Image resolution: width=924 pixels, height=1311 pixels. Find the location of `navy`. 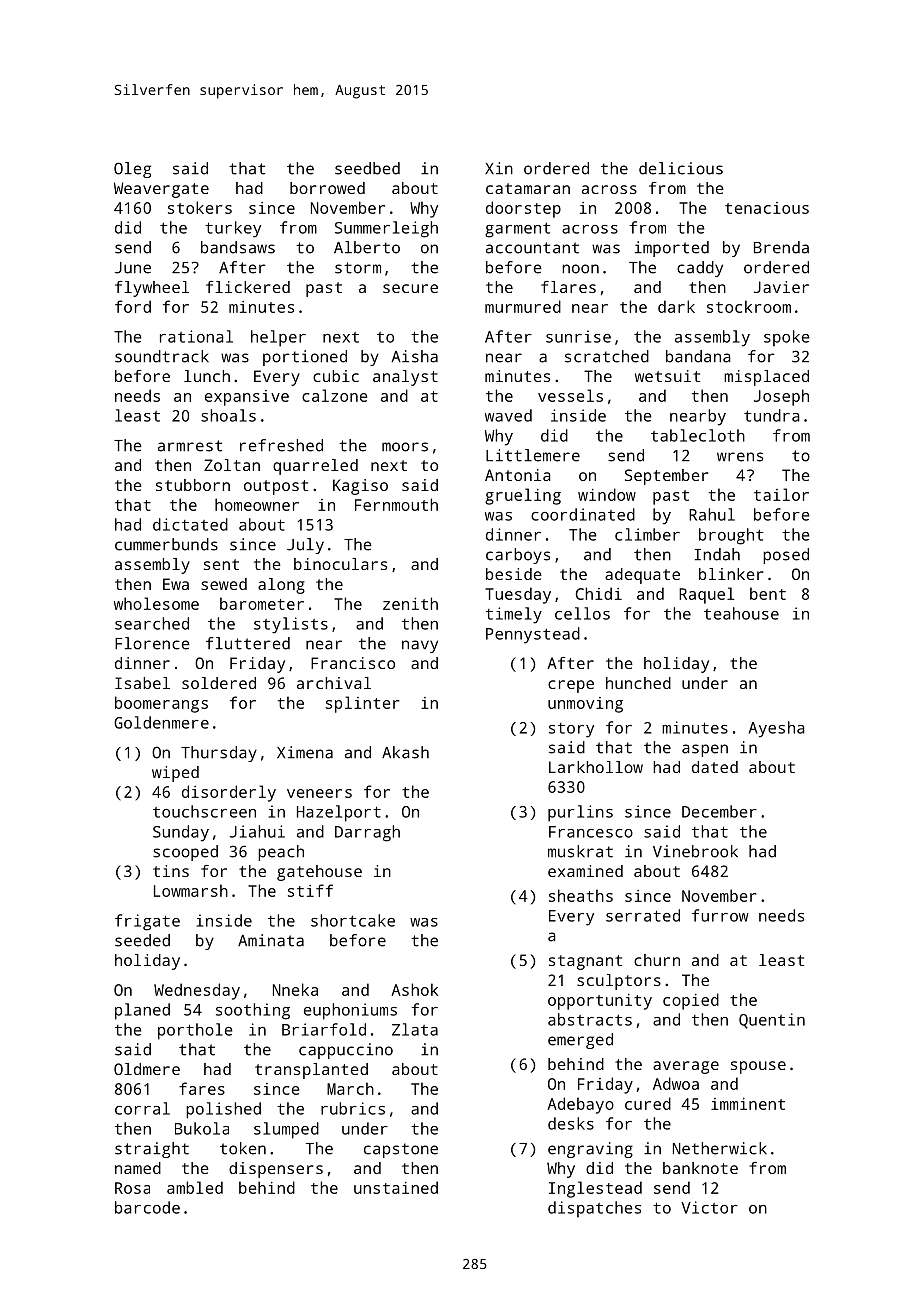

navy is located at coordinates (420, 646).
